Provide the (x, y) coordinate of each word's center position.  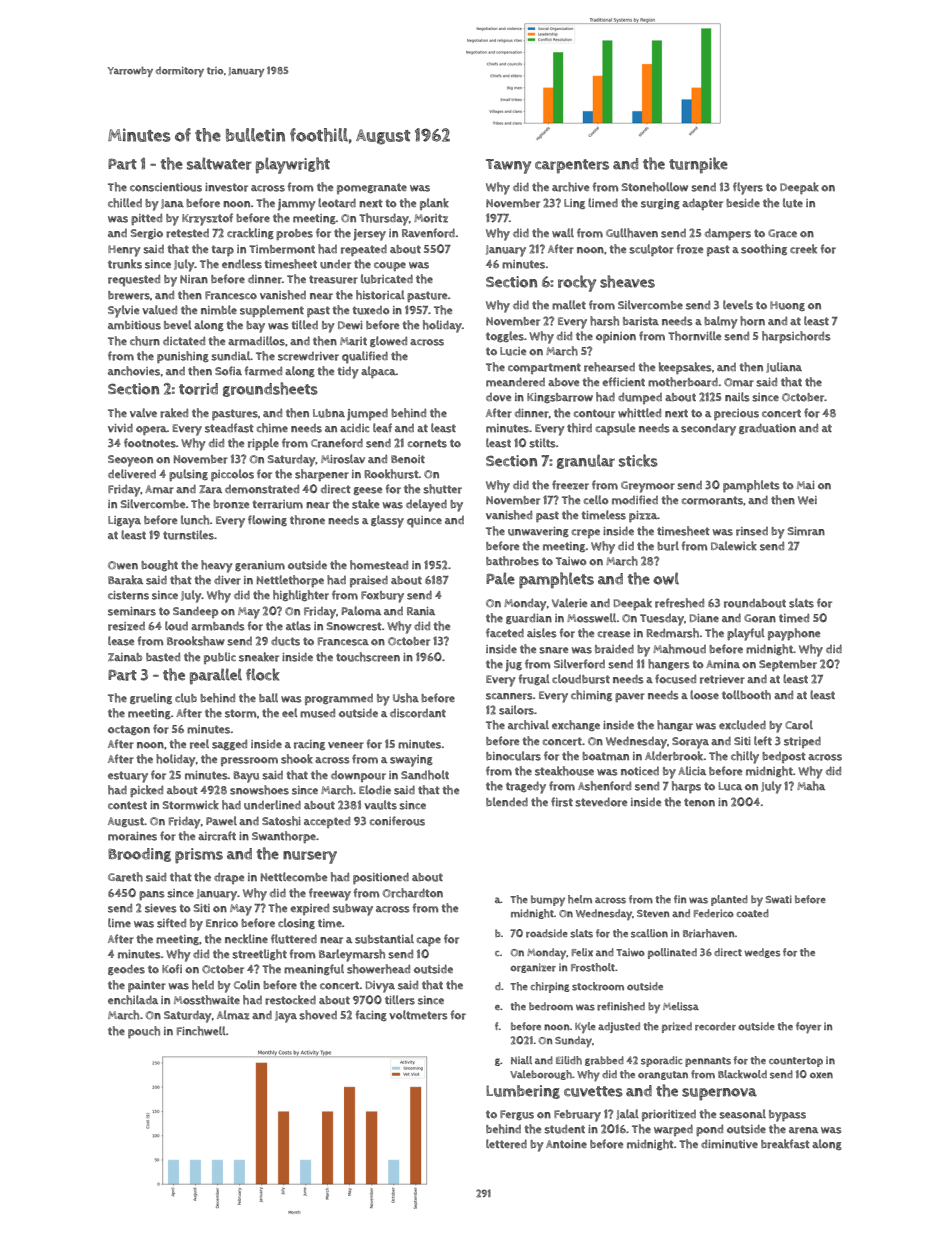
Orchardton (413, 893)
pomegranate (372, 188)
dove (498, 397)
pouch (144, 1032)
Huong (787, 306)
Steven (653, 913)
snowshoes (259, 790)
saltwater (219, 163)
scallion (649, 933)
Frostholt (593, 967)
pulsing (188, 475)
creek (803, 249)
